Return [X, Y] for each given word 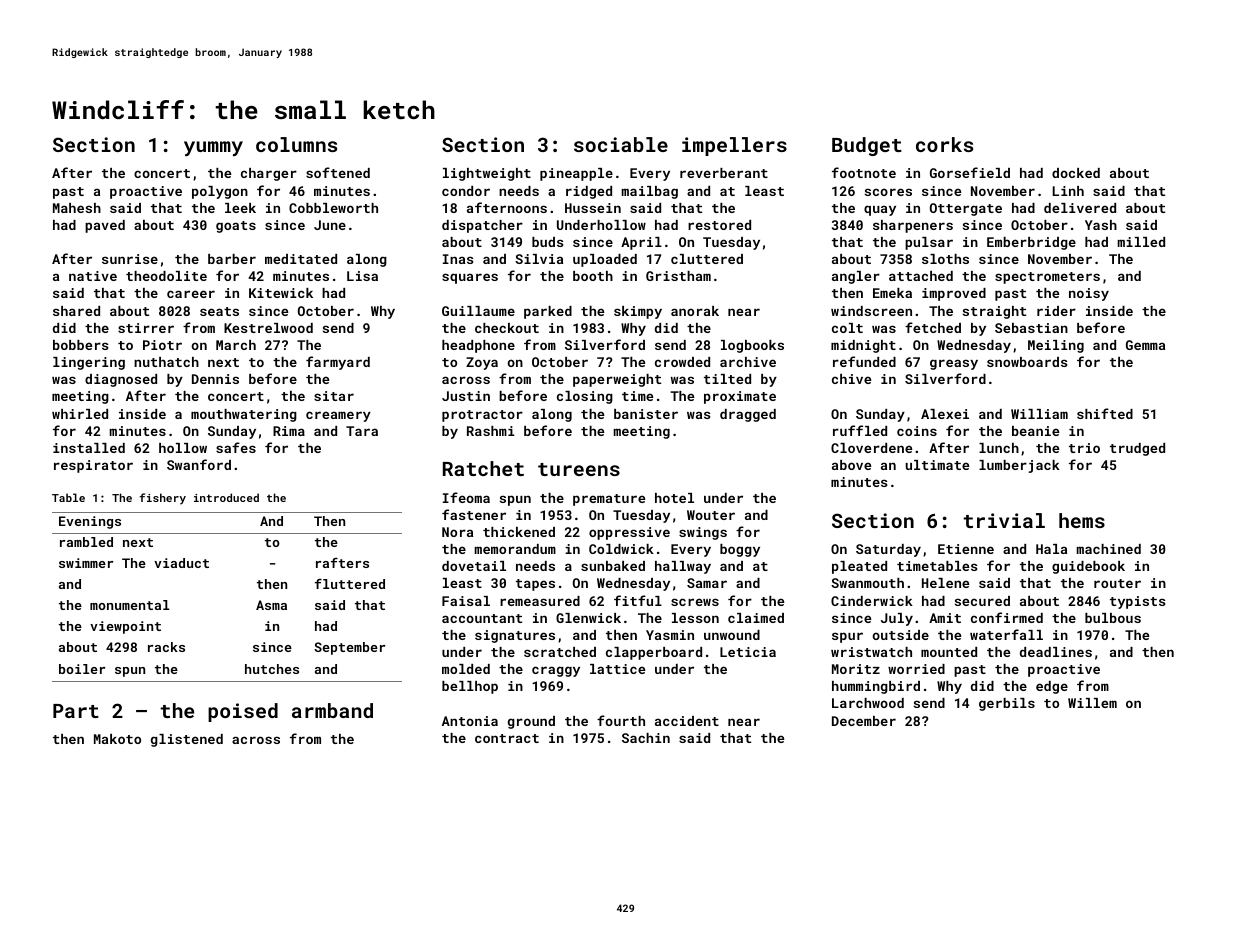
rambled [86, 542]
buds [548, 242]
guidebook [1088, 567]
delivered [1080, 208]
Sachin [646, 738]
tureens [579, 469]
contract [507, 738]
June [330, 225]
